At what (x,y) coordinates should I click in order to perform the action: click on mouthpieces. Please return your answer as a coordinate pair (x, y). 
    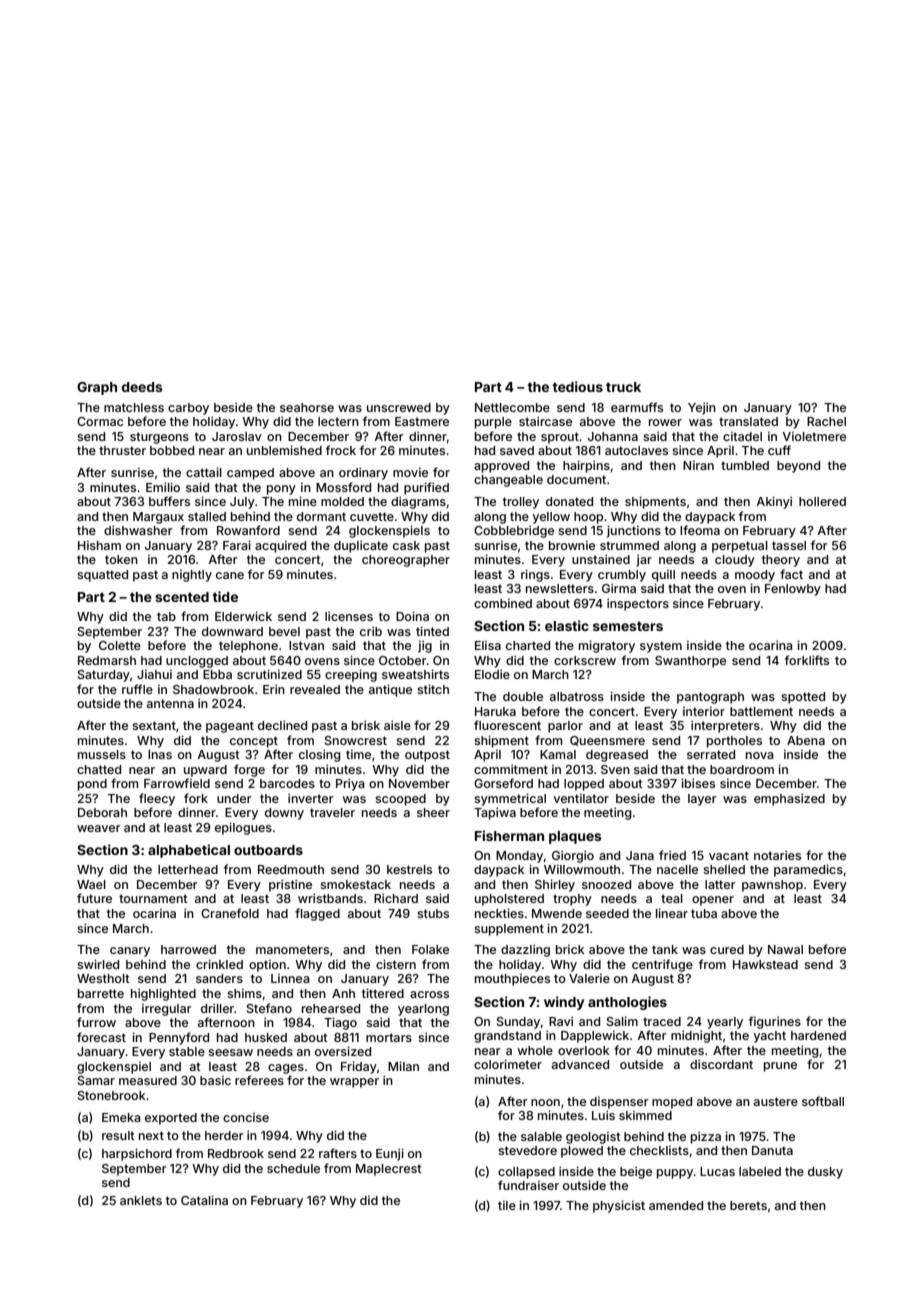
    Looking at the image, I should click on (512, 979).
